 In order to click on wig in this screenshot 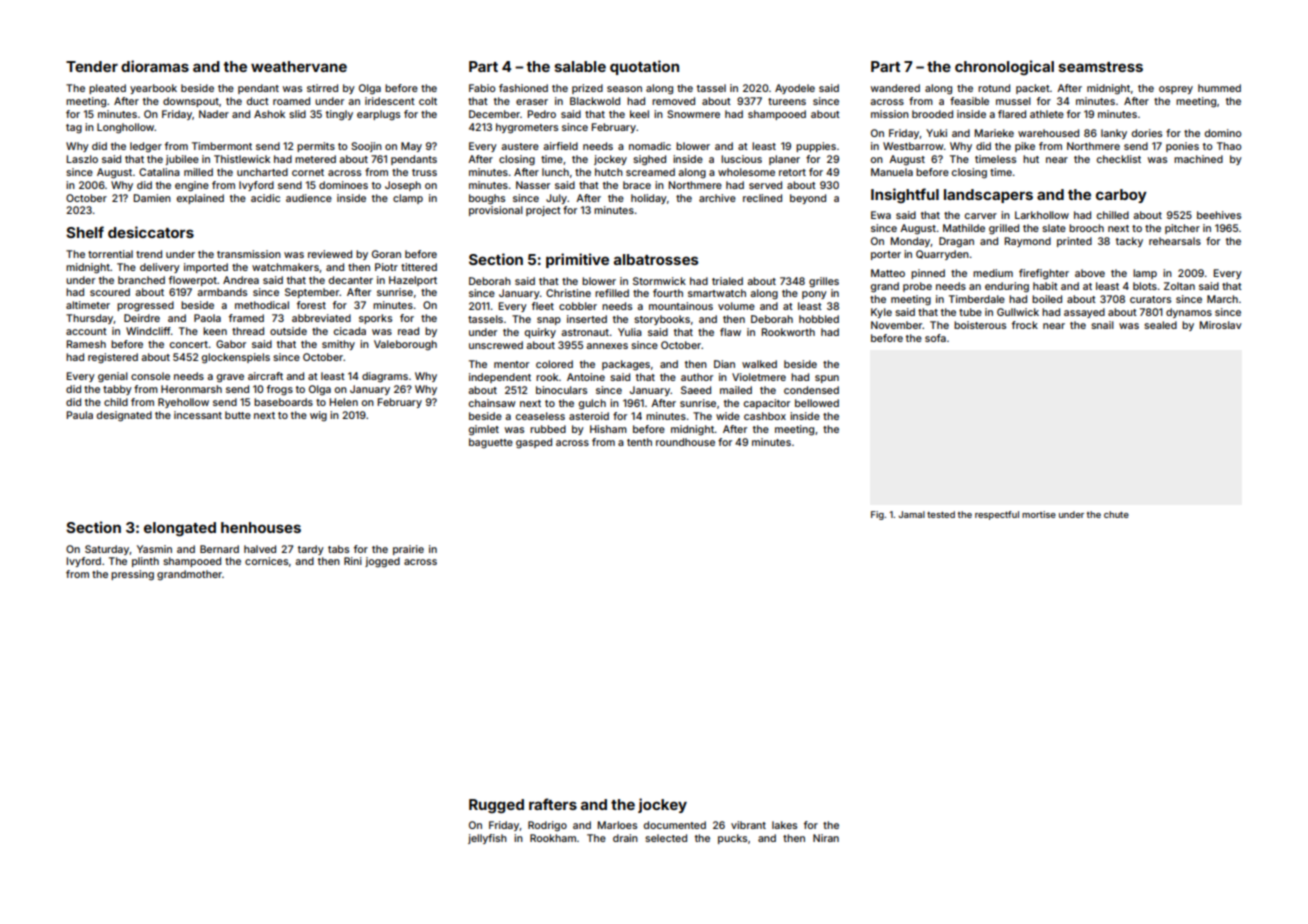, I will do `click(318, 416)`.
